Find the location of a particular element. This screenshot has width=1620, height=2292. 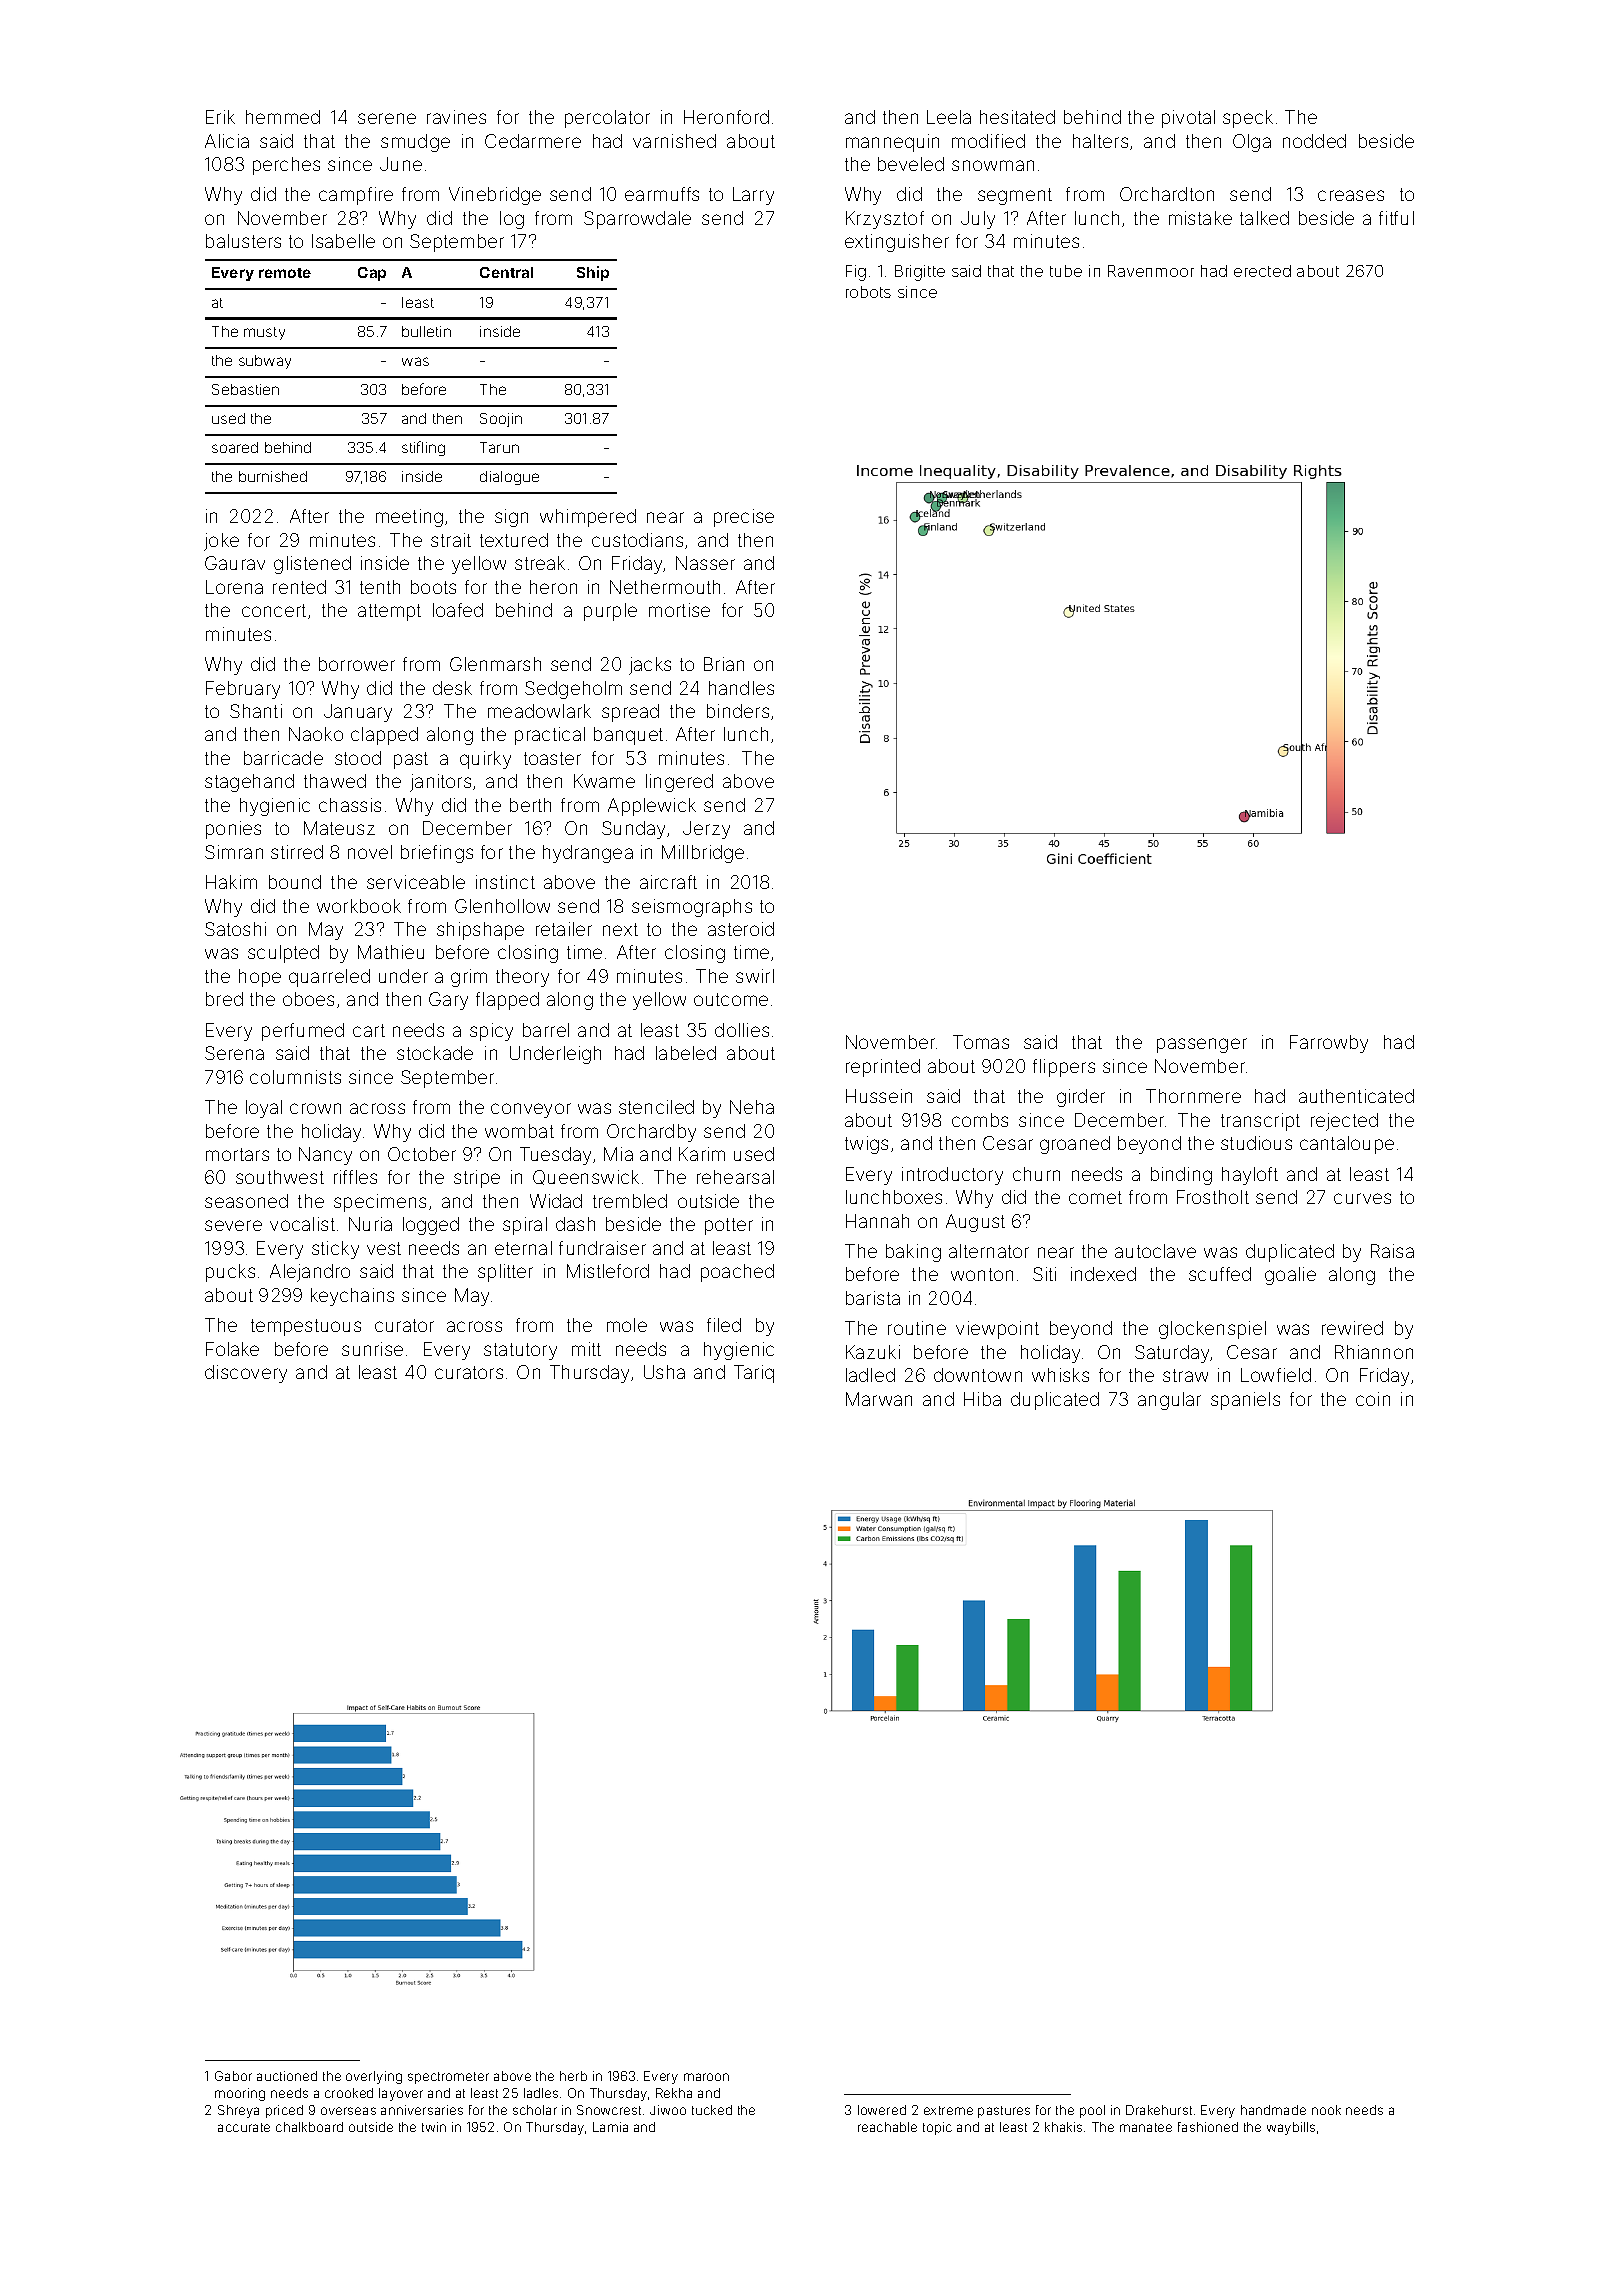

serene is located at coordinates (387, 118).
